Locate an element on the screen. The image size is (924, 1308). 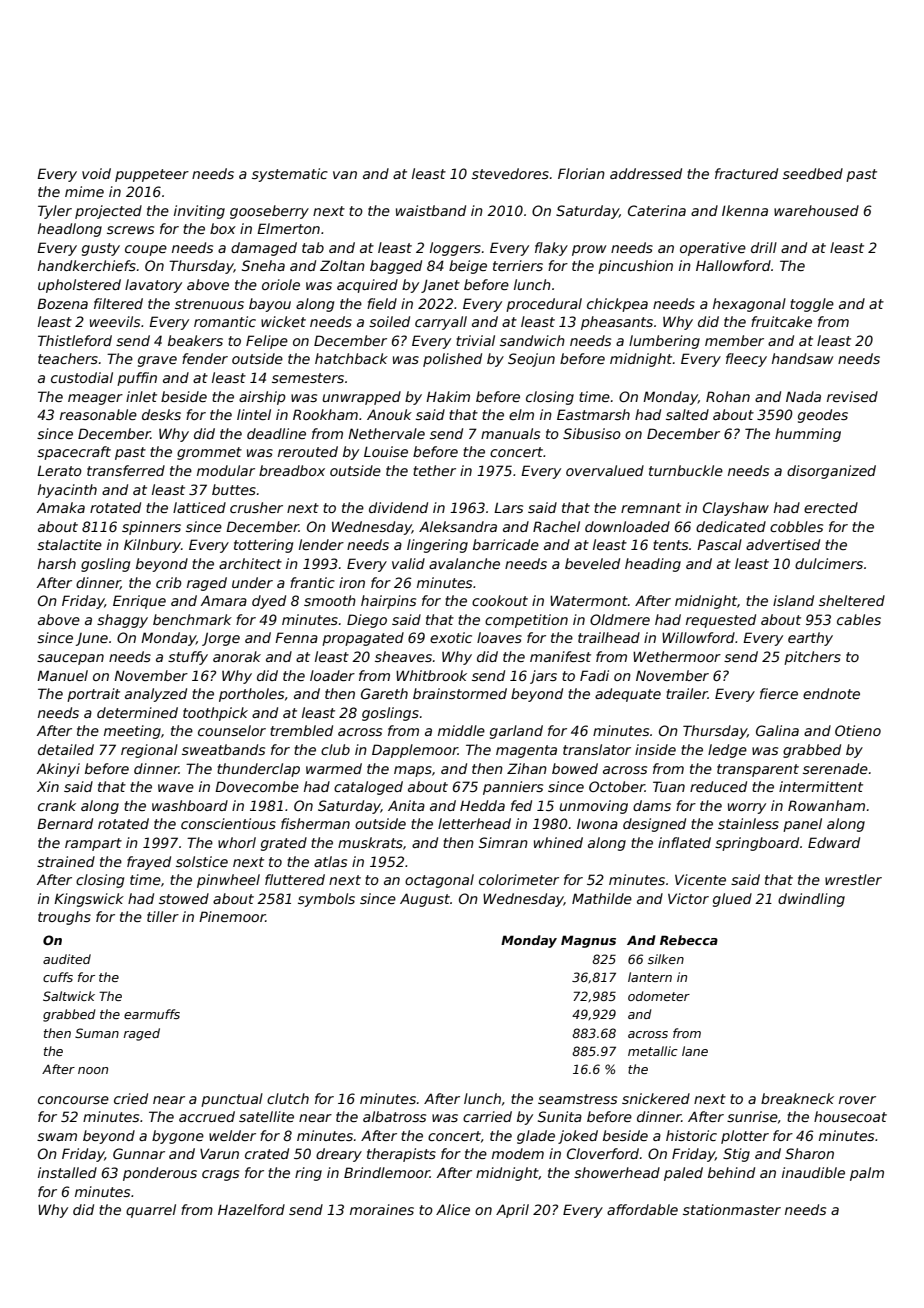
Willowford is located at coordinates (698, 637).
